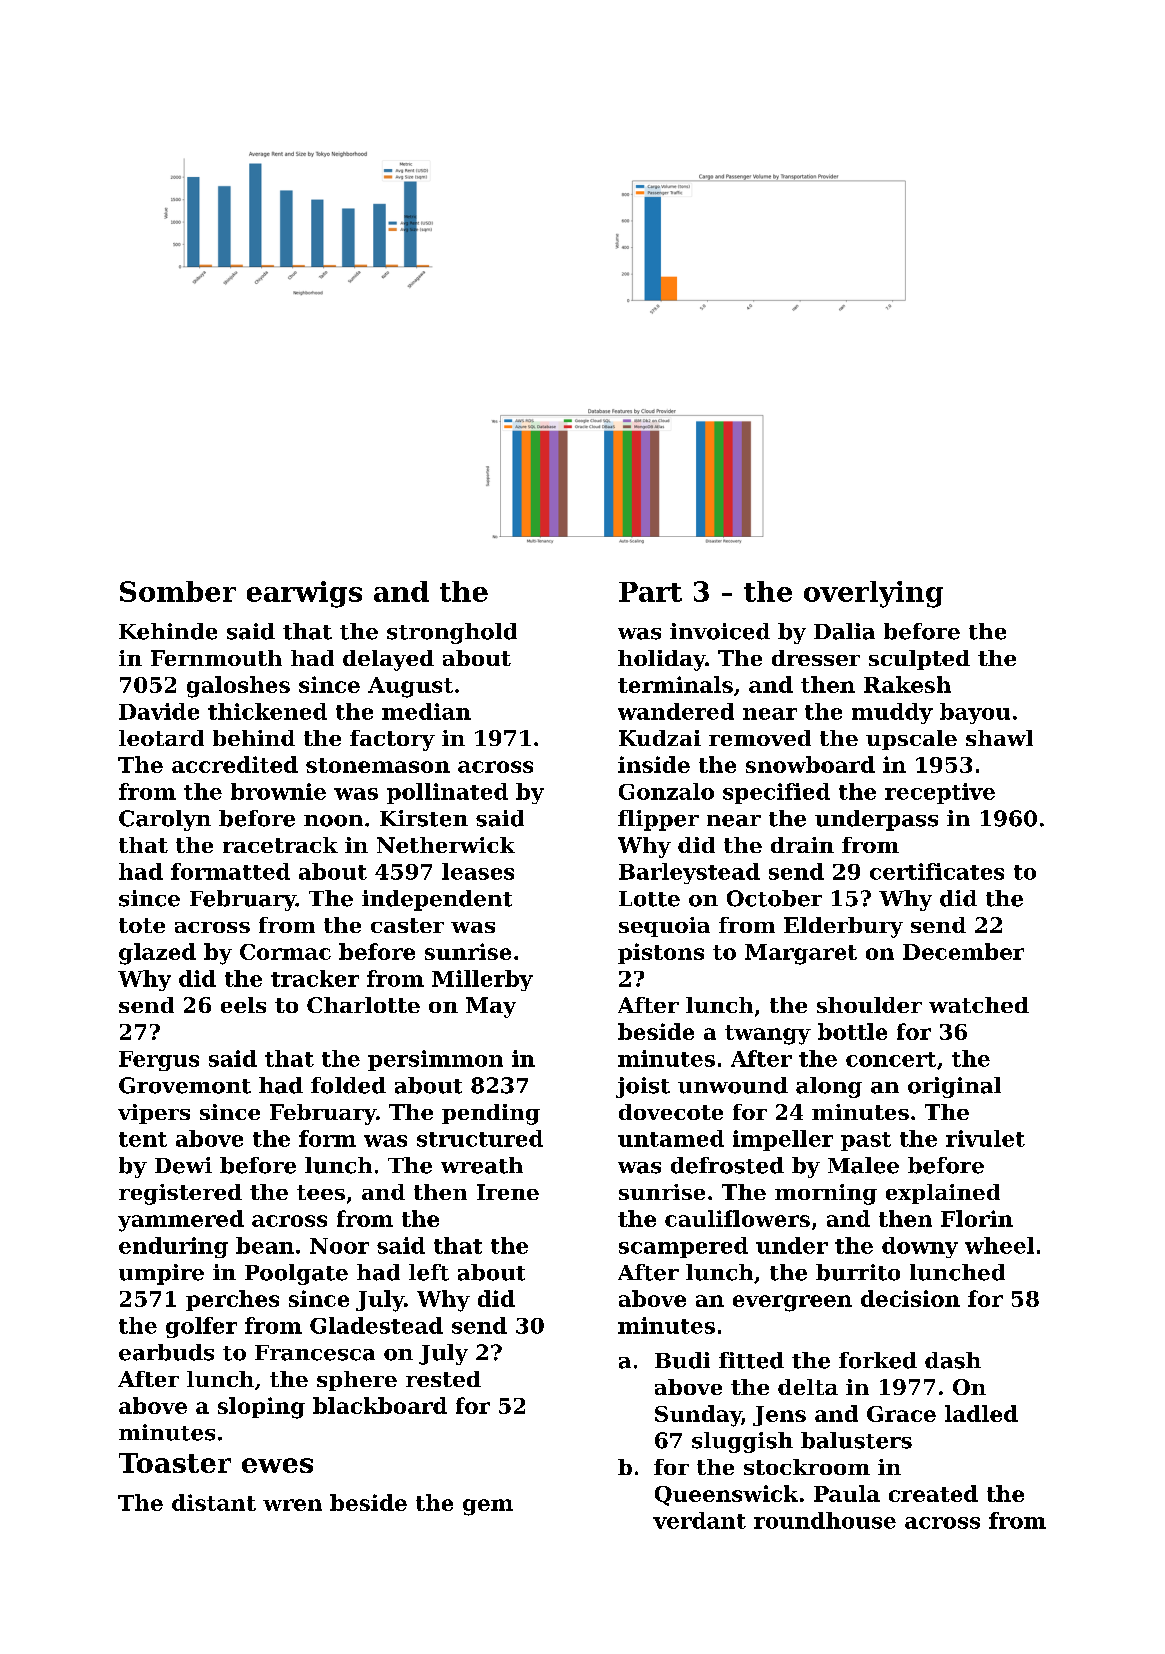  Describe the element at coordinates (452, 633) in the document. I see `stronghold` at that location.
